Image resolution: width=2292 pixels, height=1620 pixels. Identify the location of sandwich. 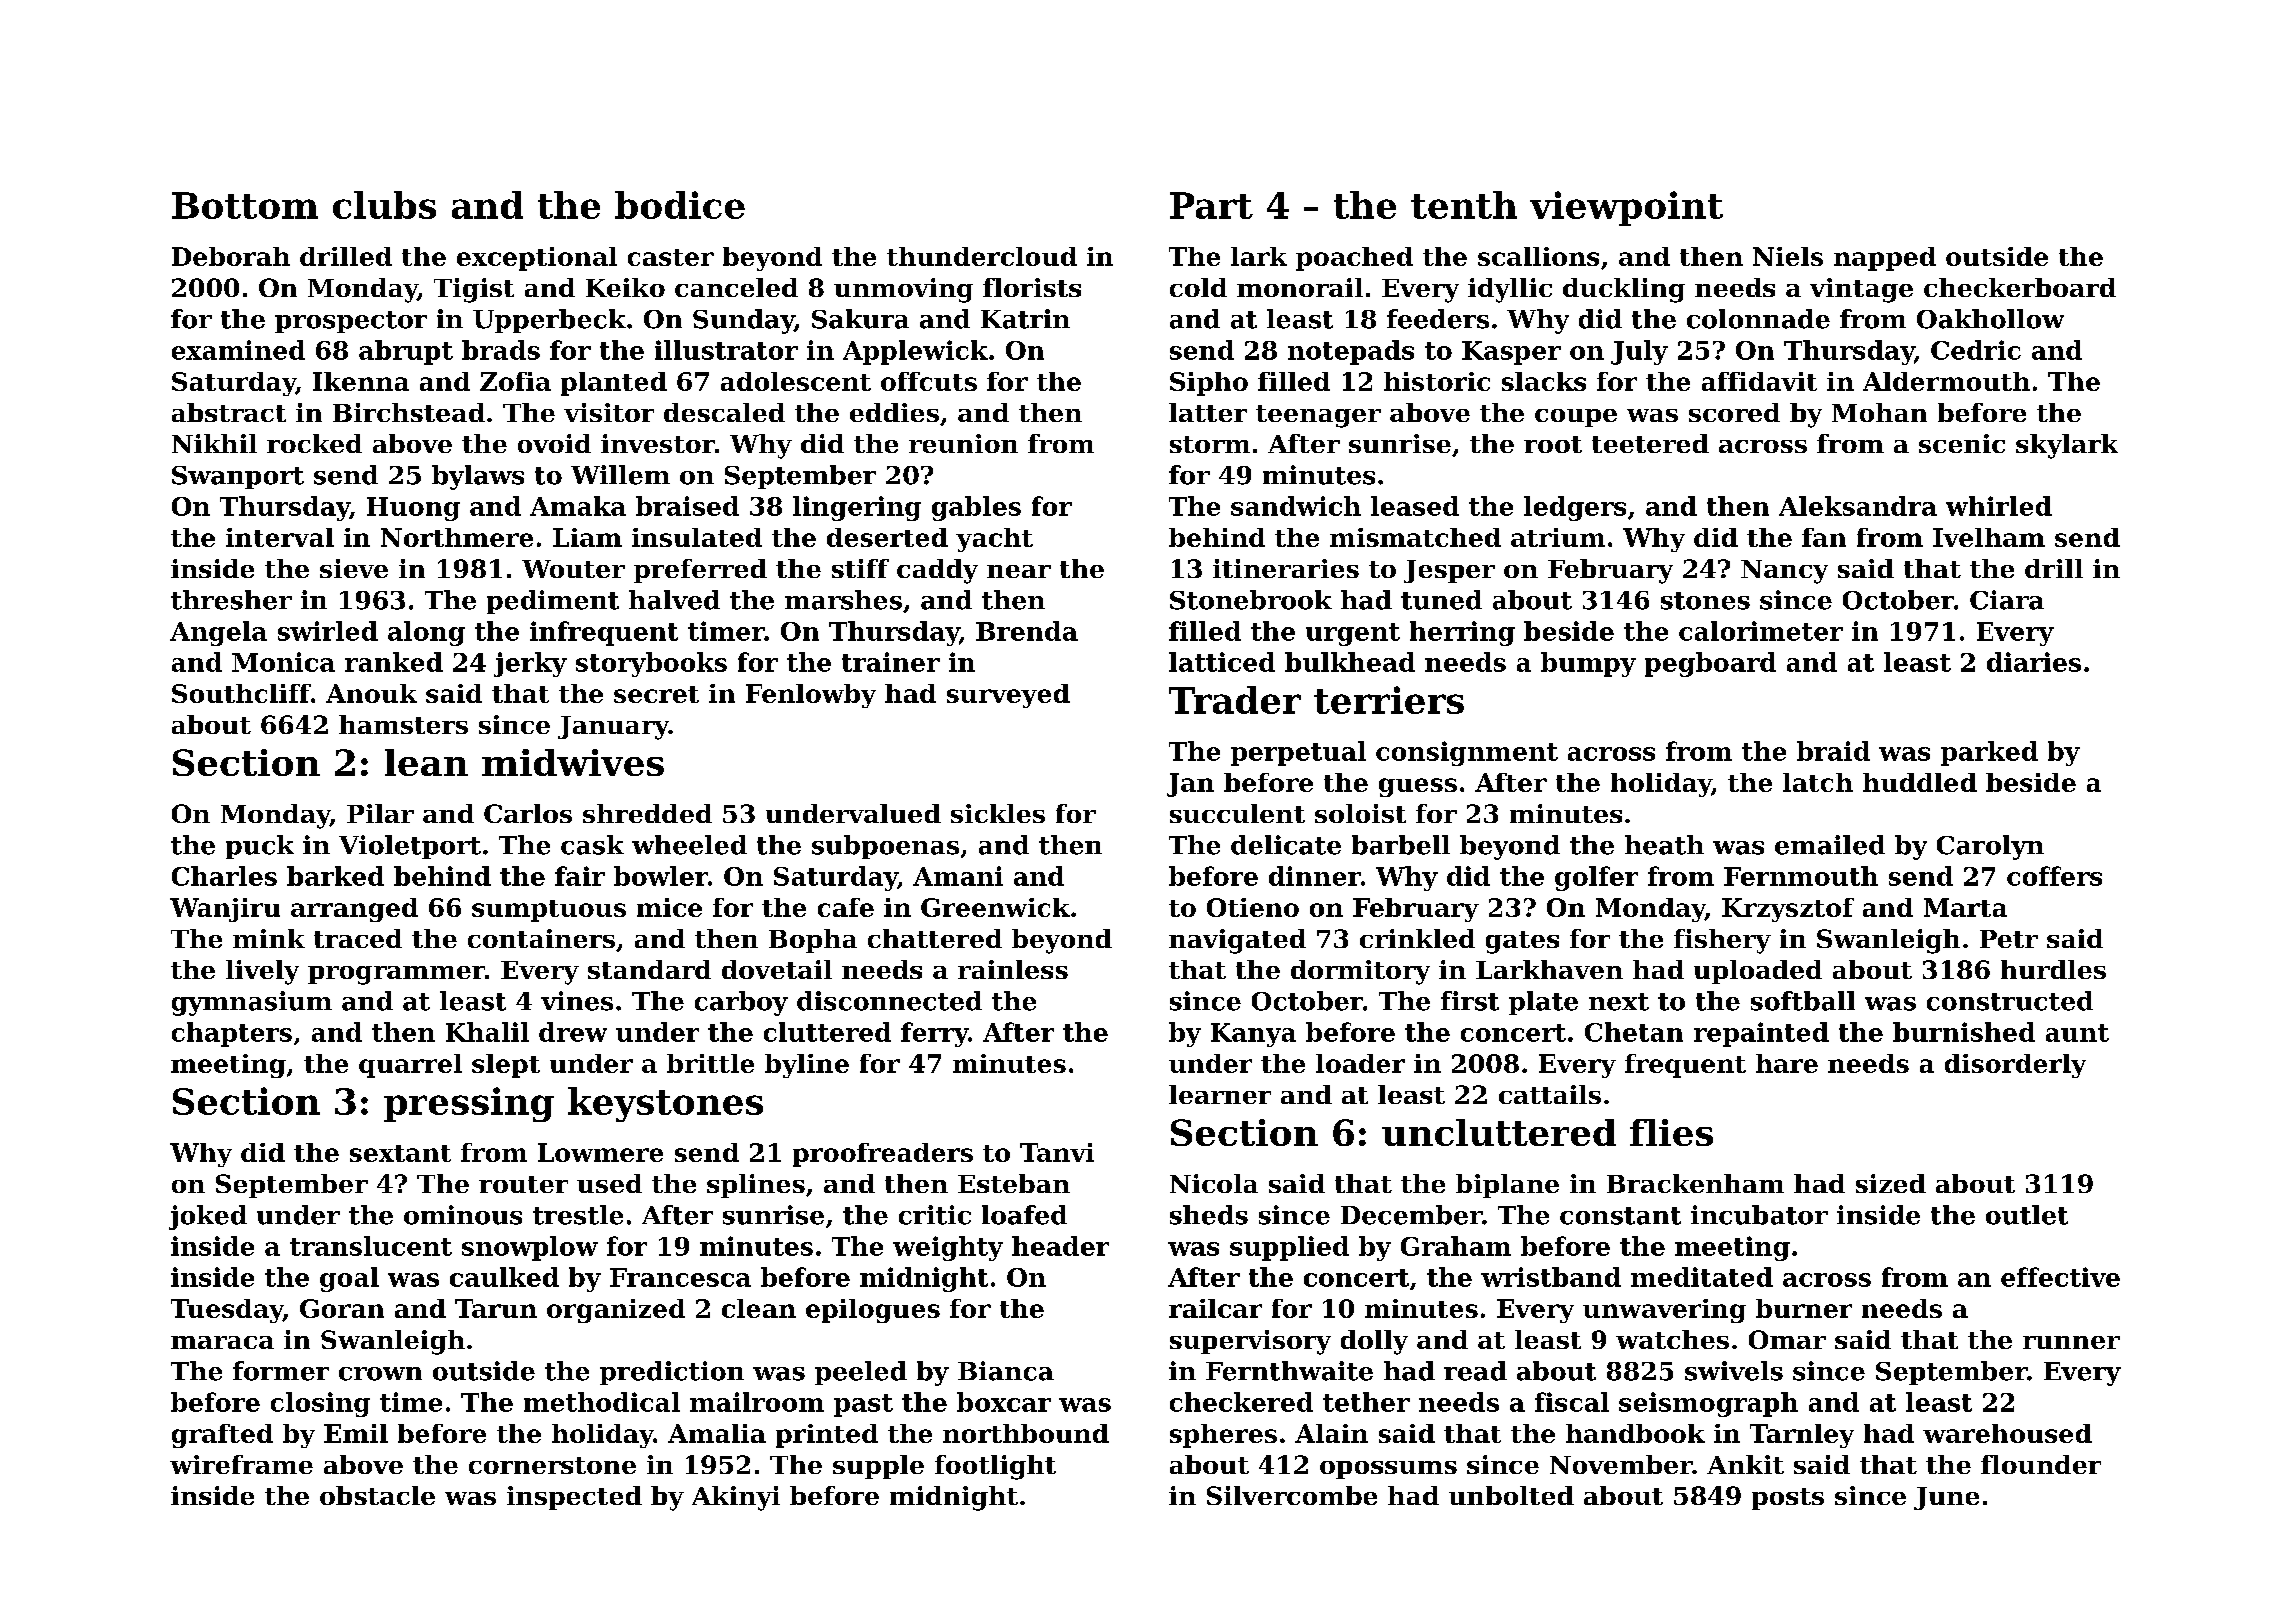
(1296, 506).
